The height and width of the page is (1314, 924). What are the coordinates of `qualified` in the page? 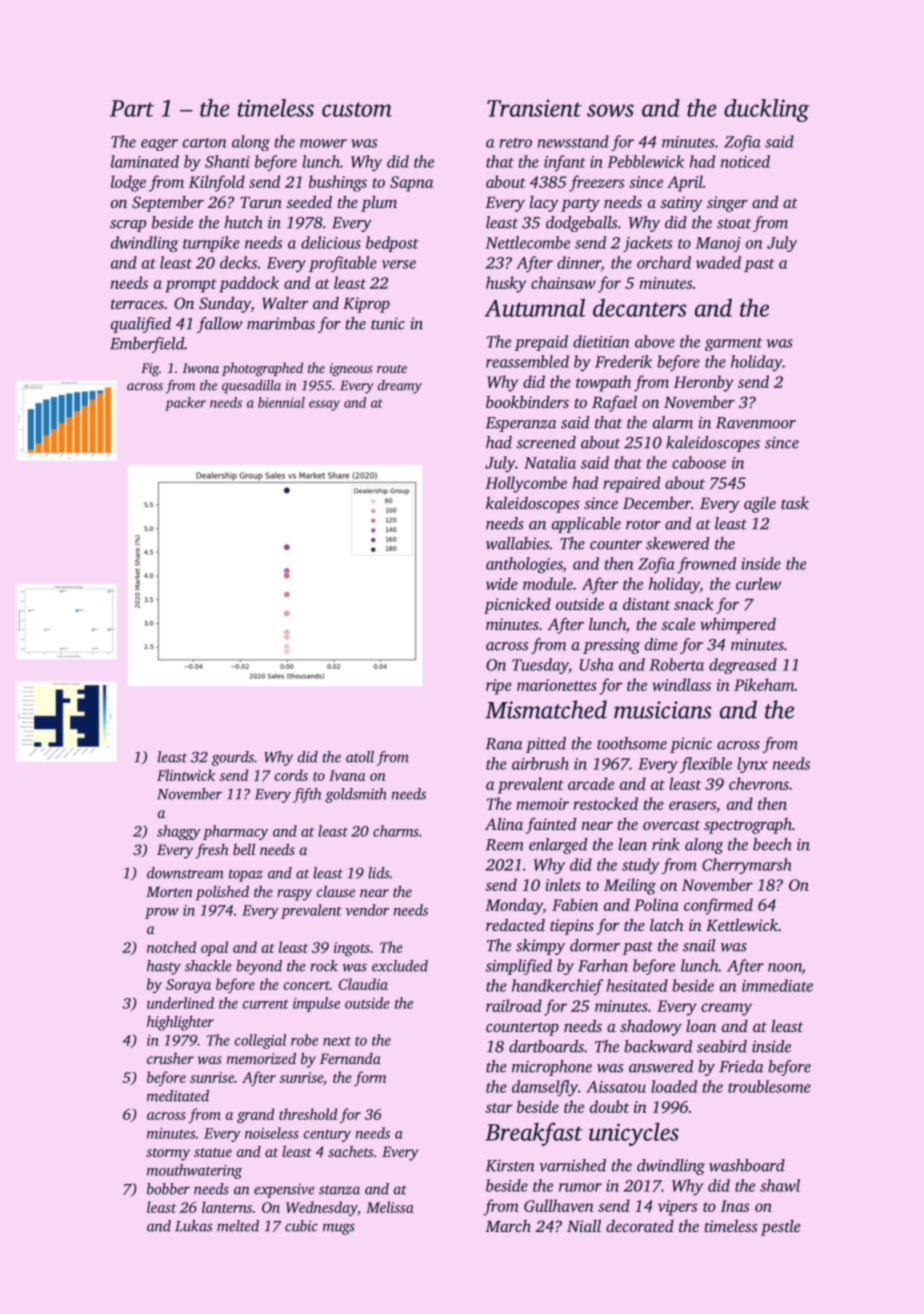 It's located at (141, 325).
